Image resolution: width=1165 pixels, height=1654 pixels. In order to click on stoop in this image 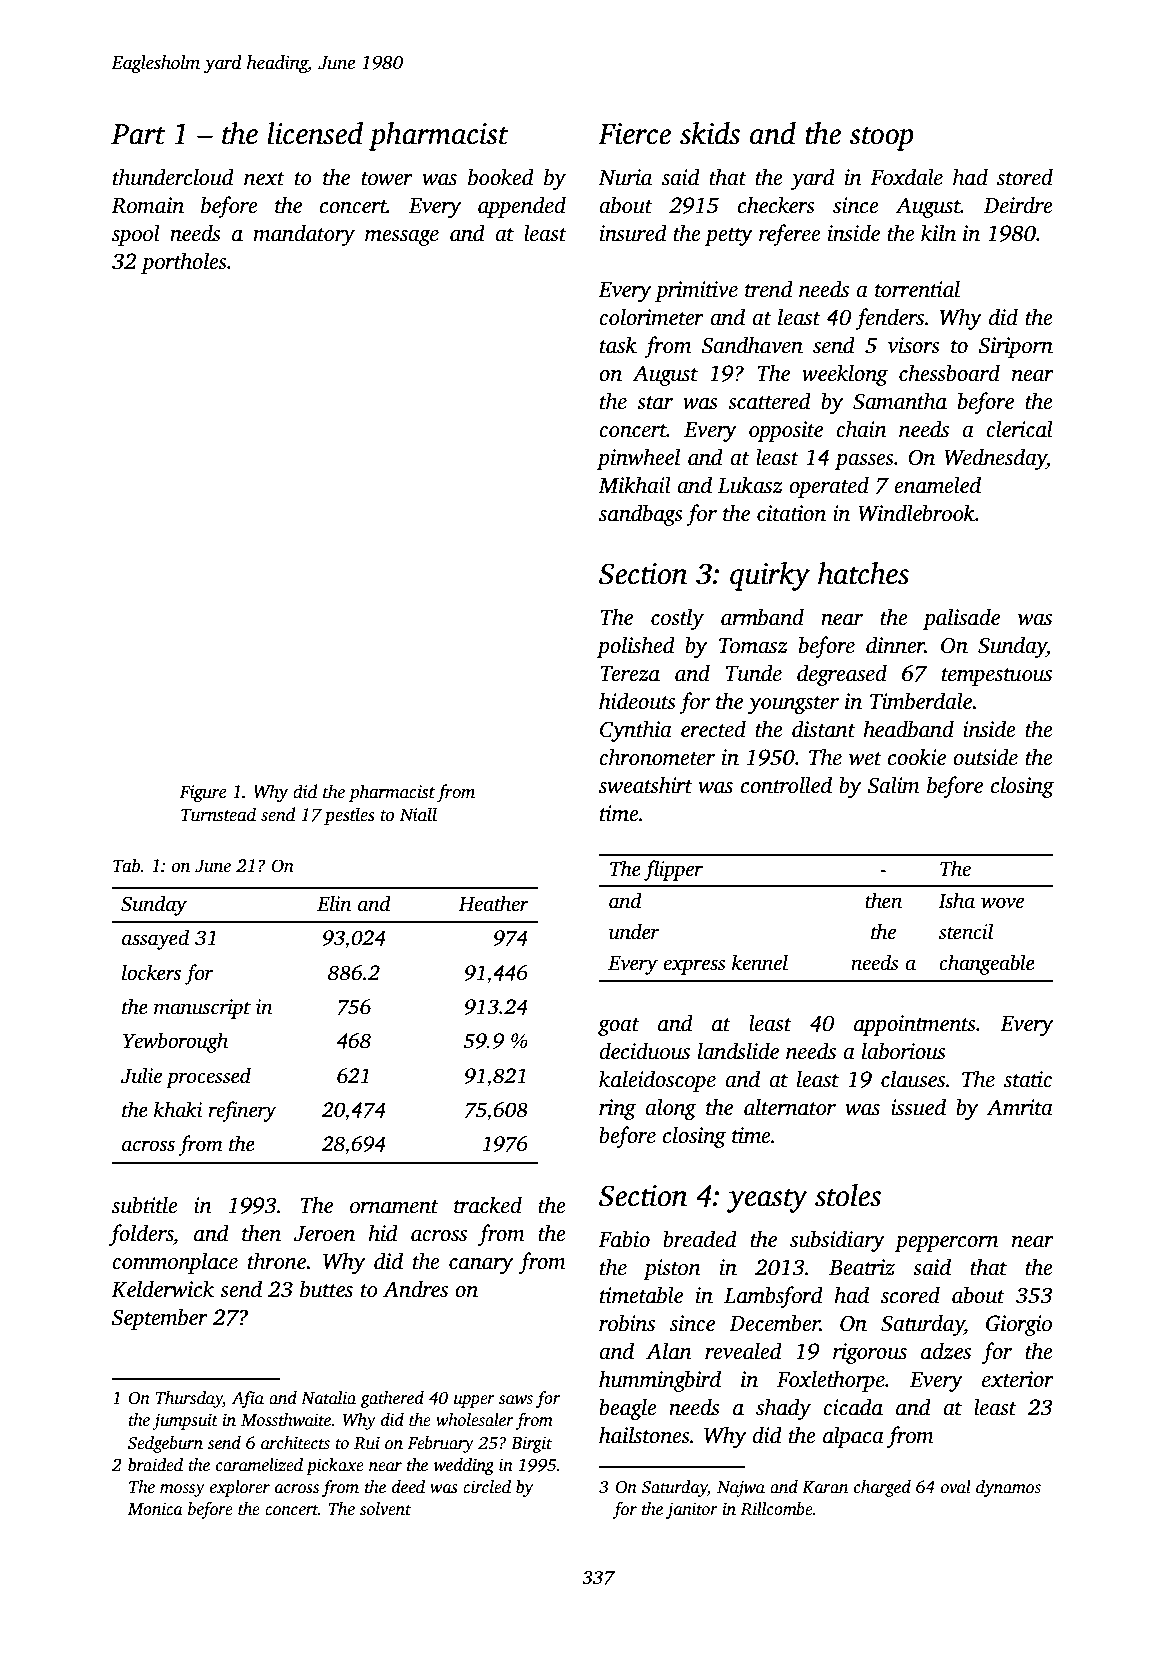, I will do `click(881, 138)`.
